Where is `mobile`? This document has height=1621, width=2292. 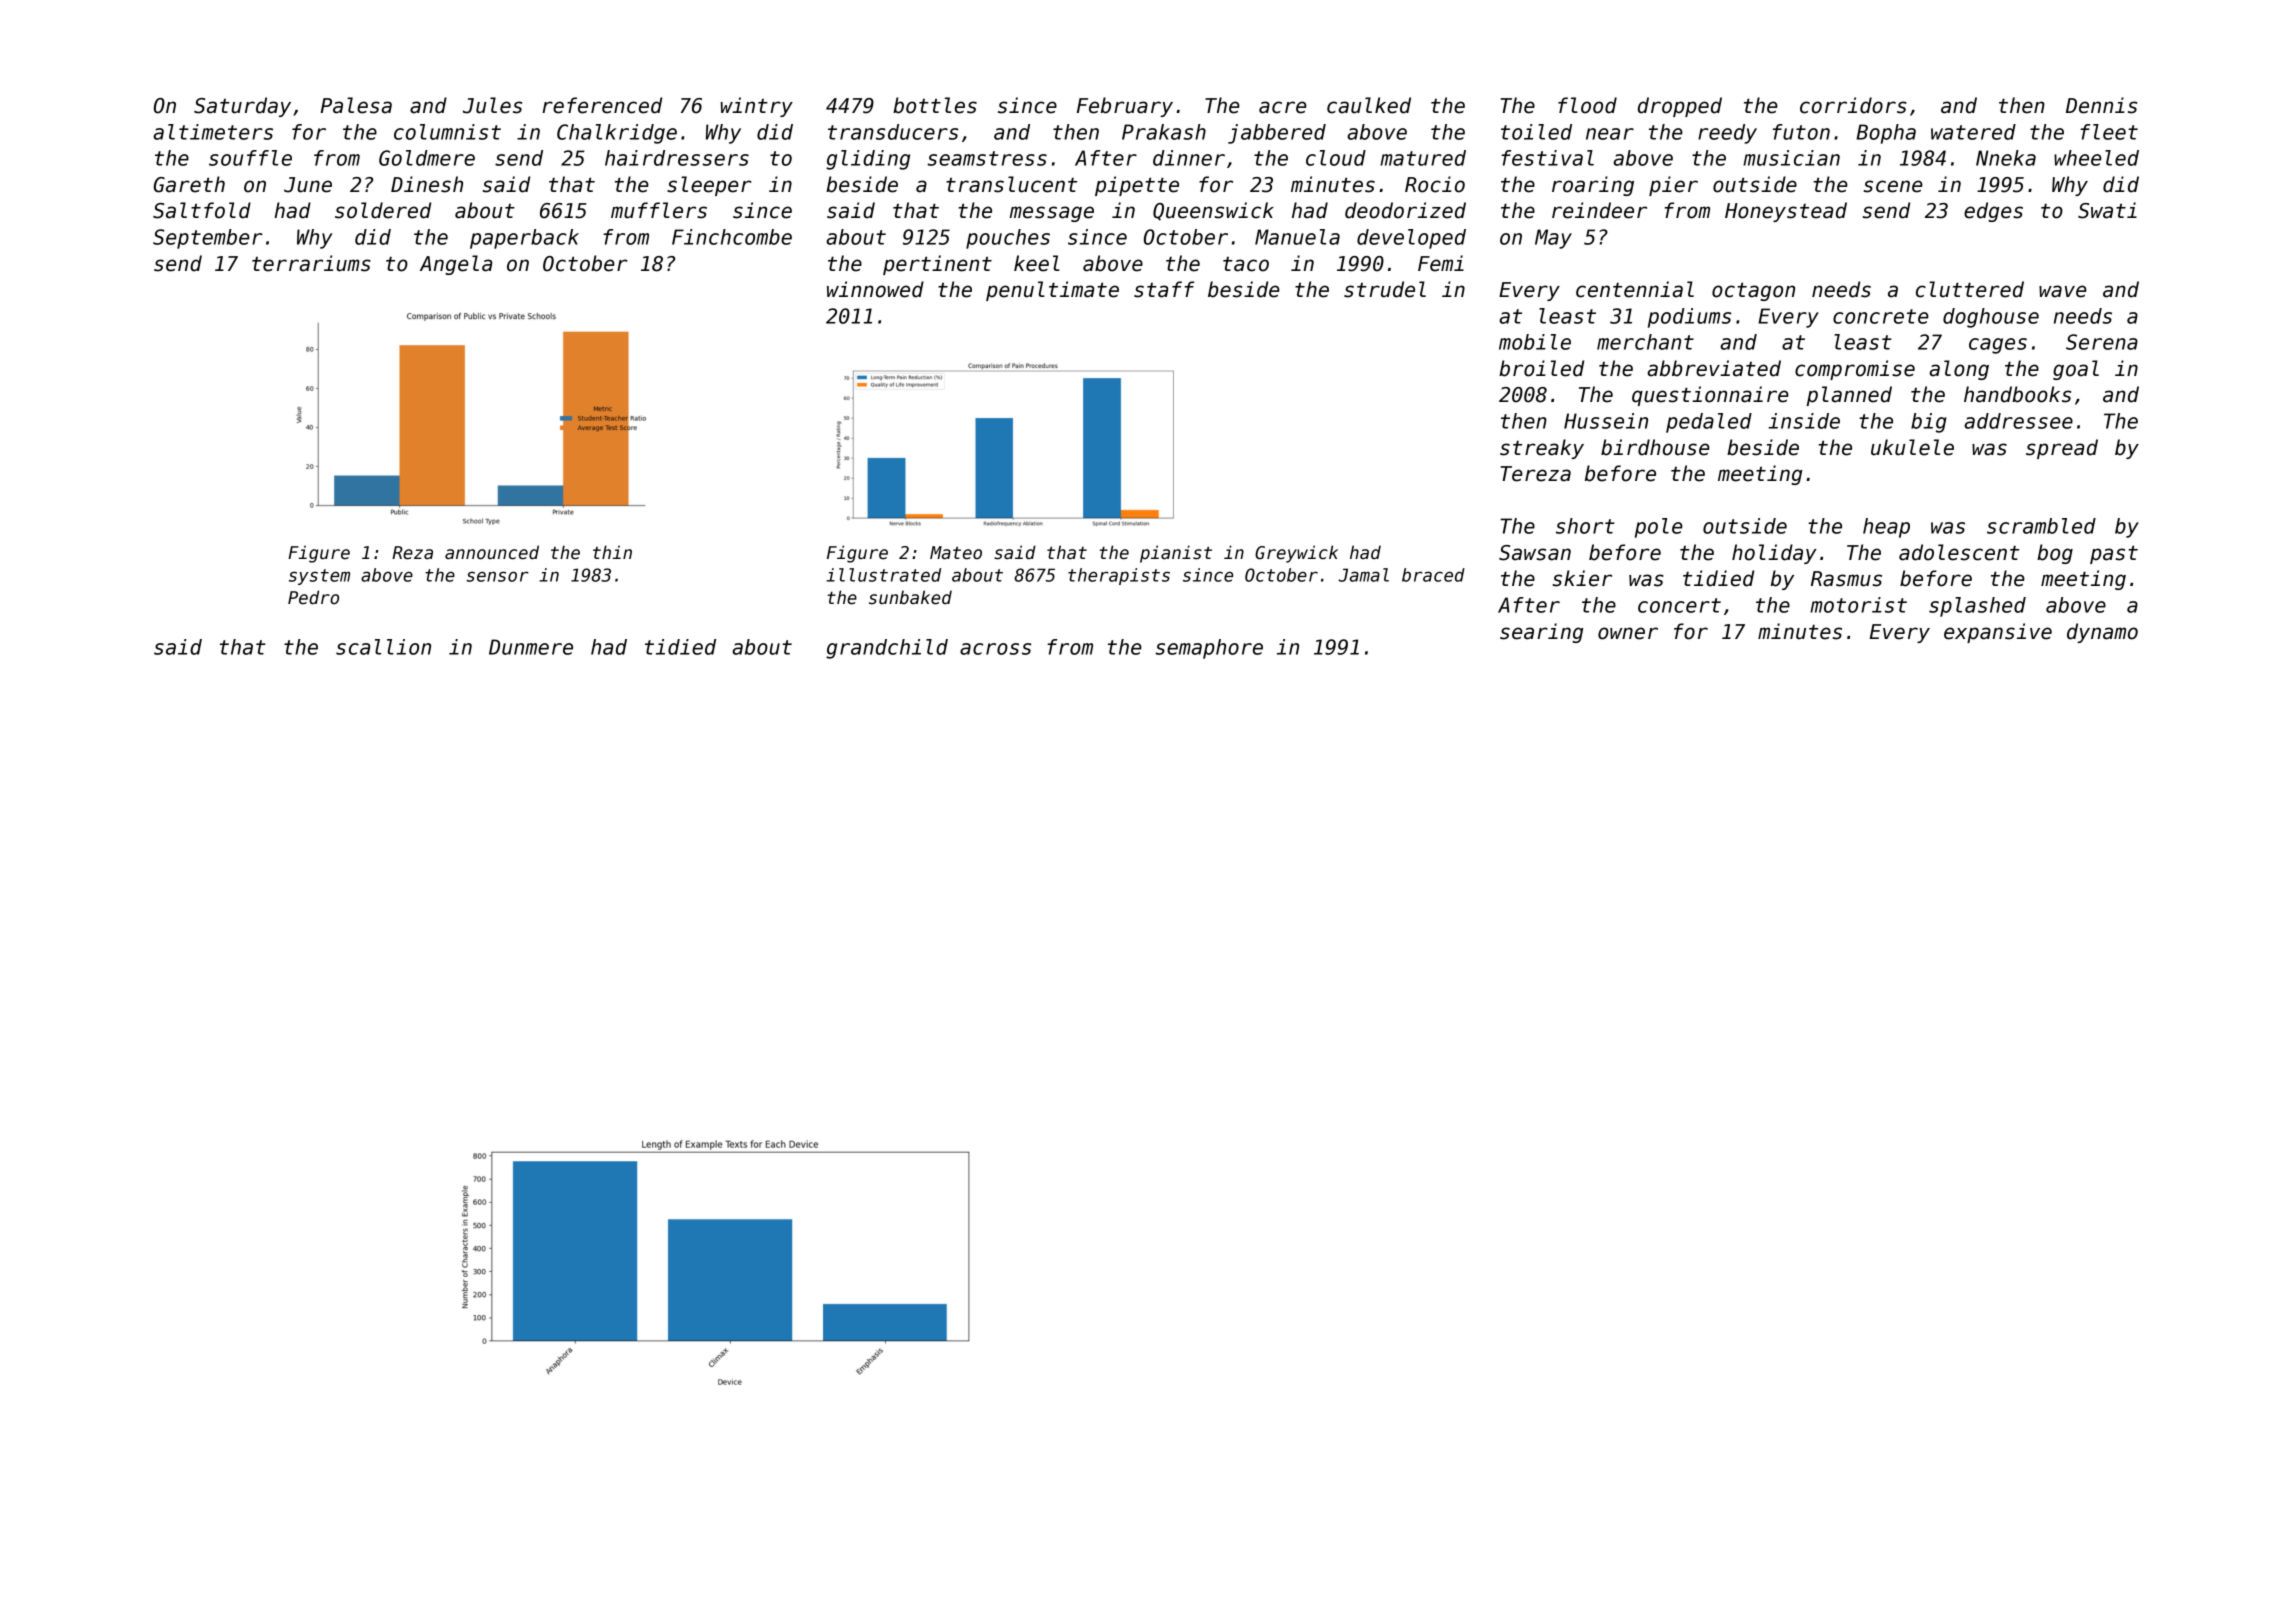
mobile is located at coordinates (1535, 342).
